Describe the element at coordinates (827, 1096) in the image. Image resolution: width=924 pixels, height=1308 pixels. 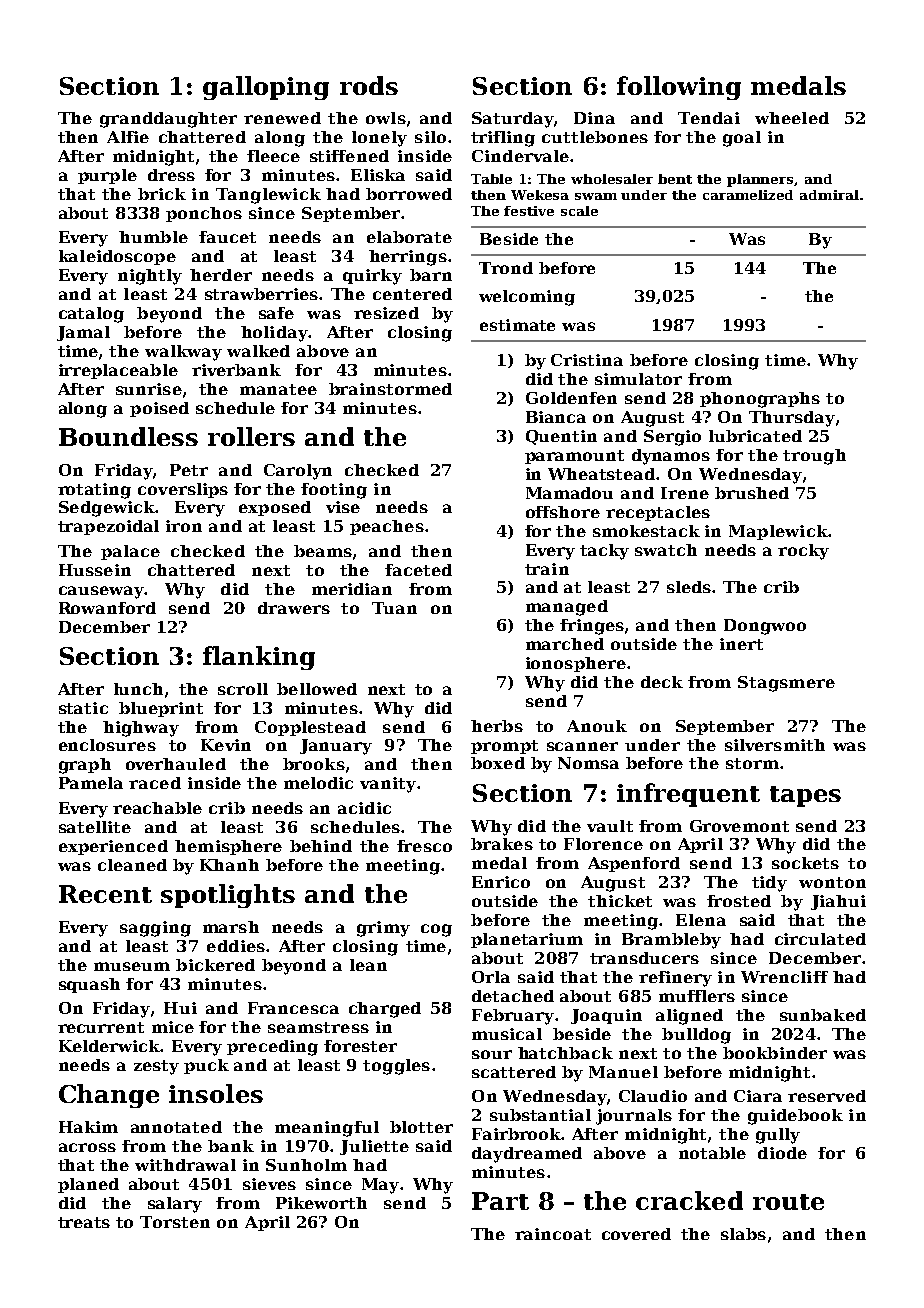
I see `reserved` at that location.
